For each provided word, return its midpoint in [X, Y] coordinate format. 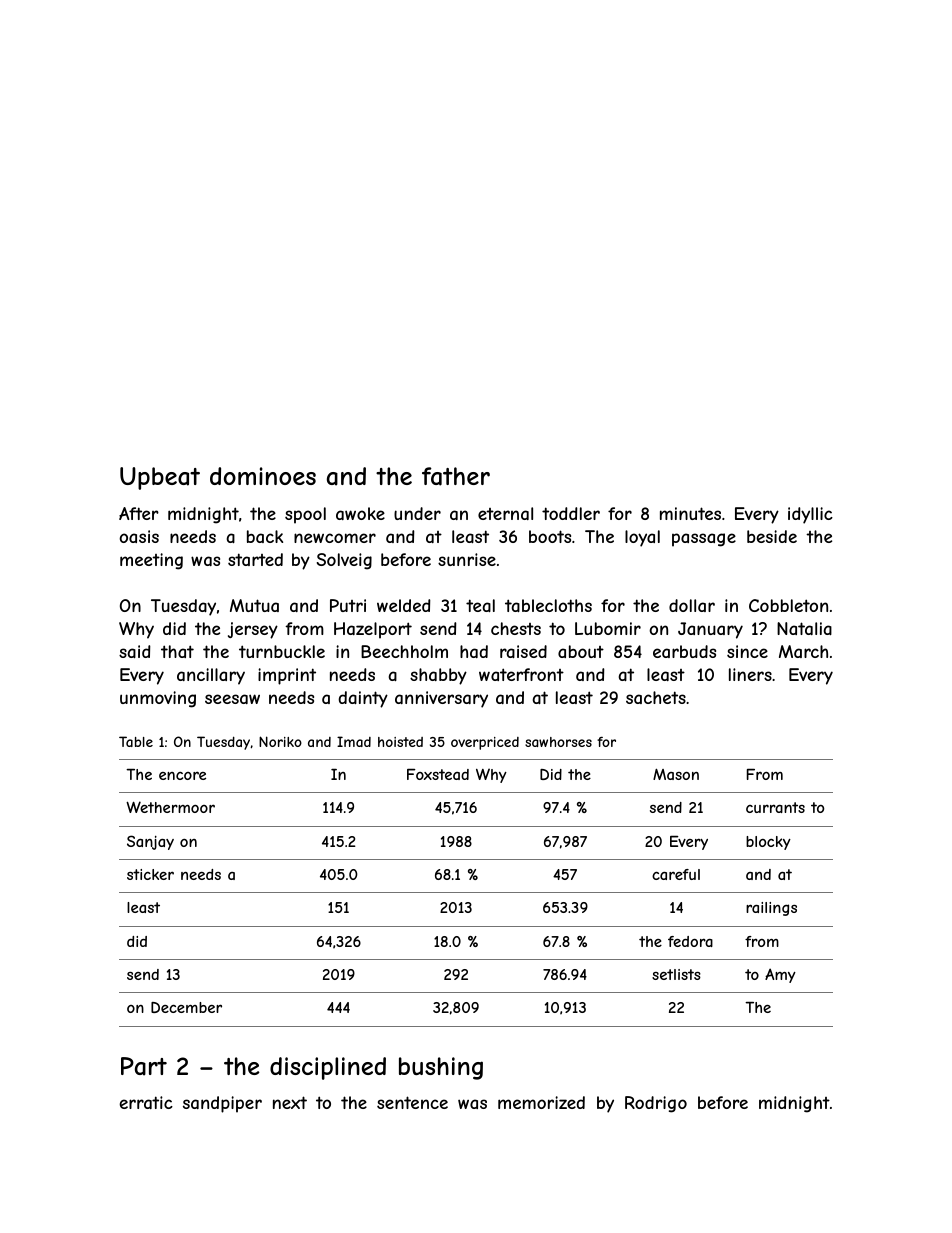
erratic [146, 1102]
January [710, 630]
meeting [151, 561]
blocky [768, 843]
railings [771, 909]
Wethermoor [170, 807]
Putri [348, 605]
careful [676, 874]
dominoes [263, 476]
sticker [150, 874]
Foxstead [438, 774]
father [456, 476]
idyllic [810, 515]
